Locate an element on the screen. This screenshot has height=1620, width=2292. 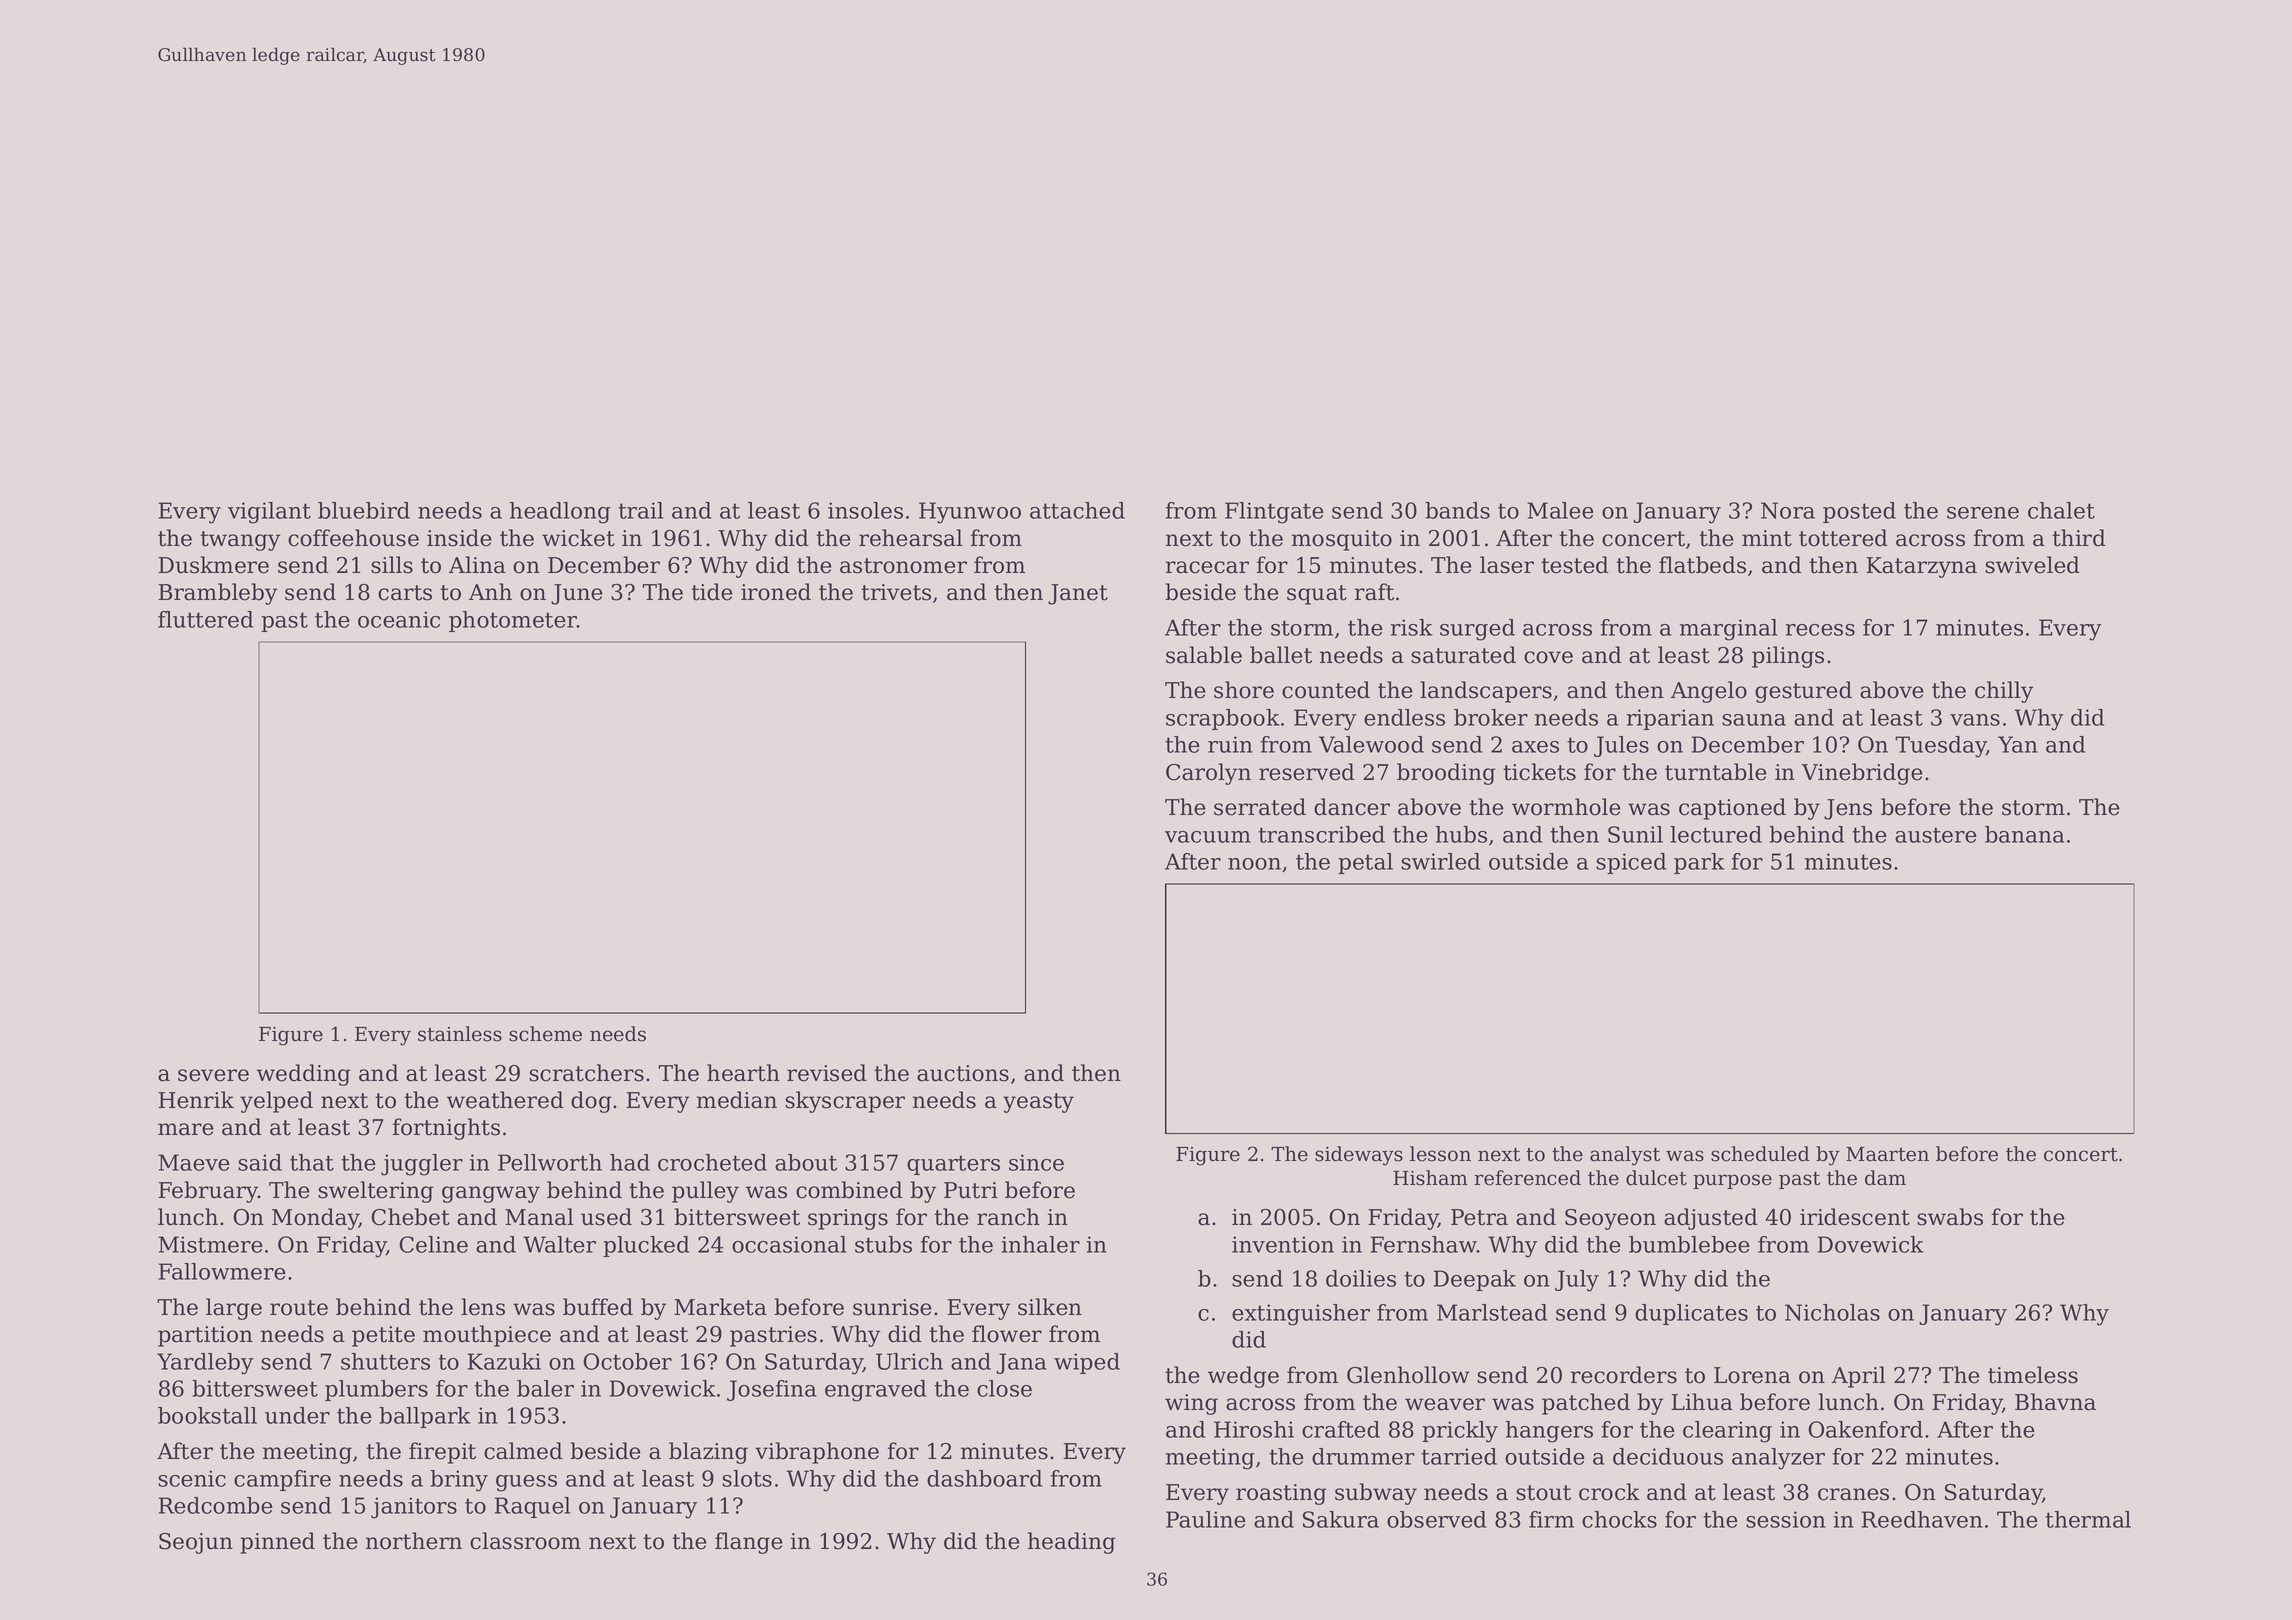
photometer is located at coordinates (513, 621).
